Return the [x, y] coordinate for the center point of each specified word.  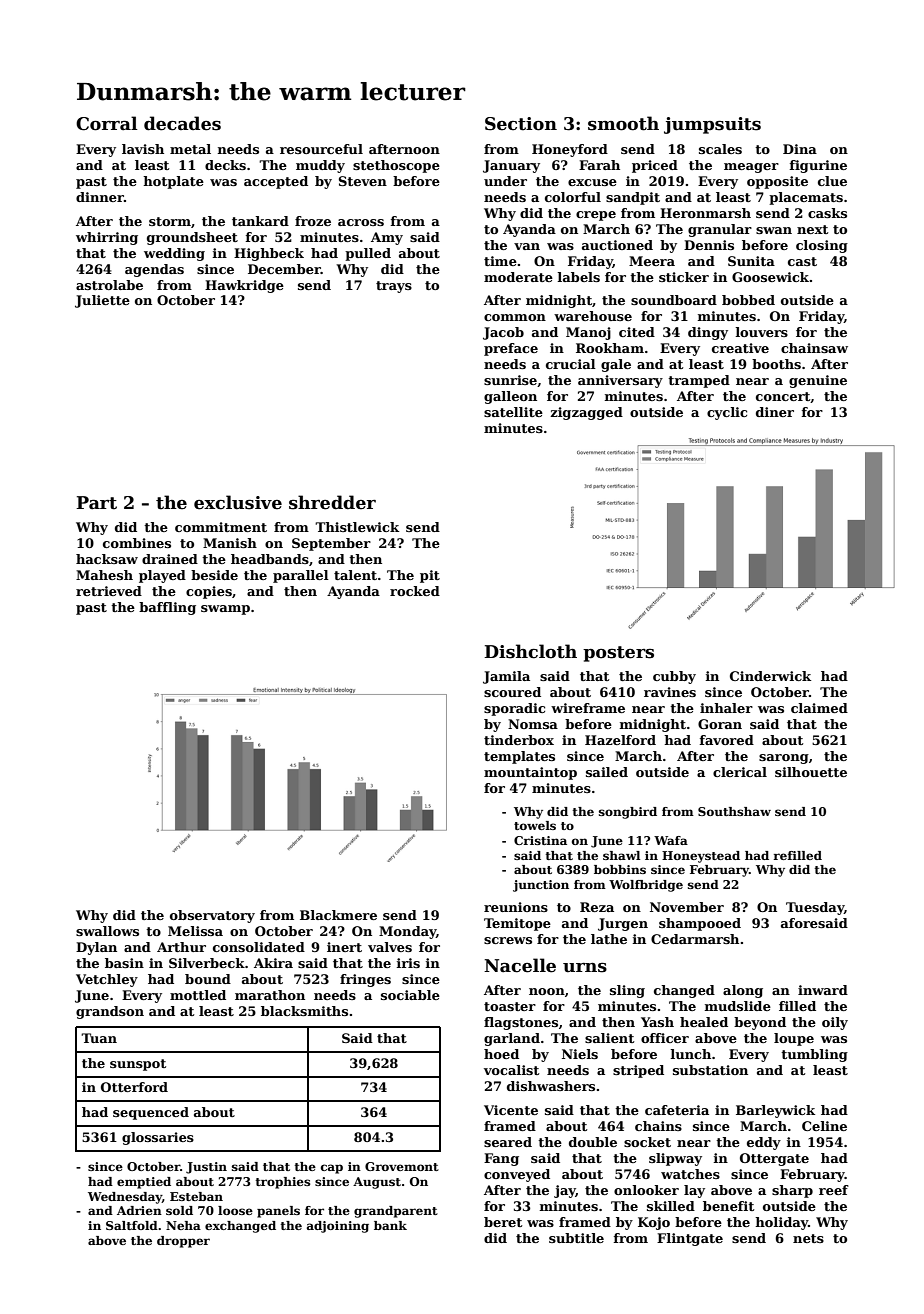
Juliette [102, 301]
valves [390, 947]
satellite [513, 412]
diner [775, 412]
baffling [167, 608]
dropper [183, 1242]
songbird [628, 813]
